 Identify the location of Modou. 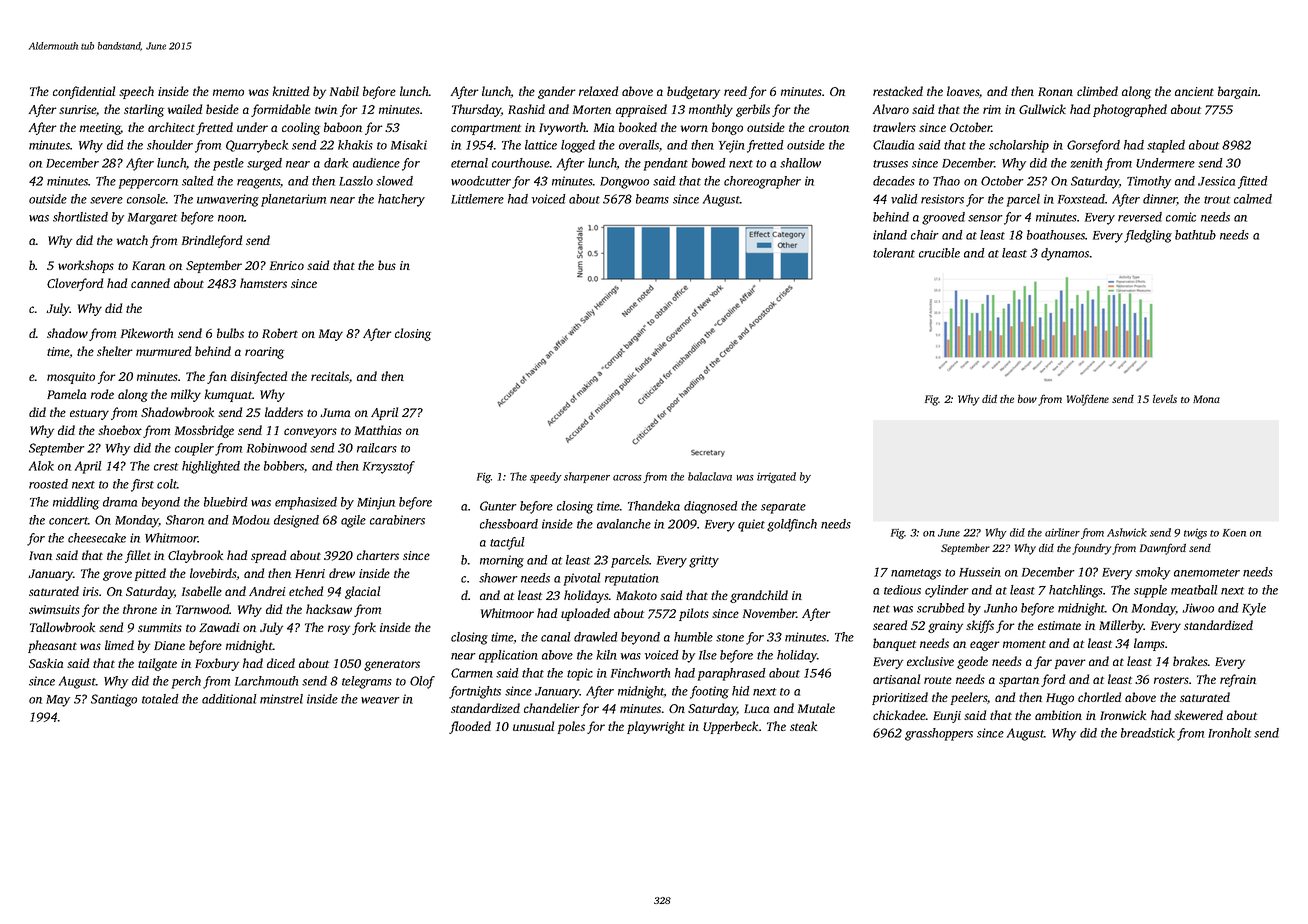
(251, 520).
